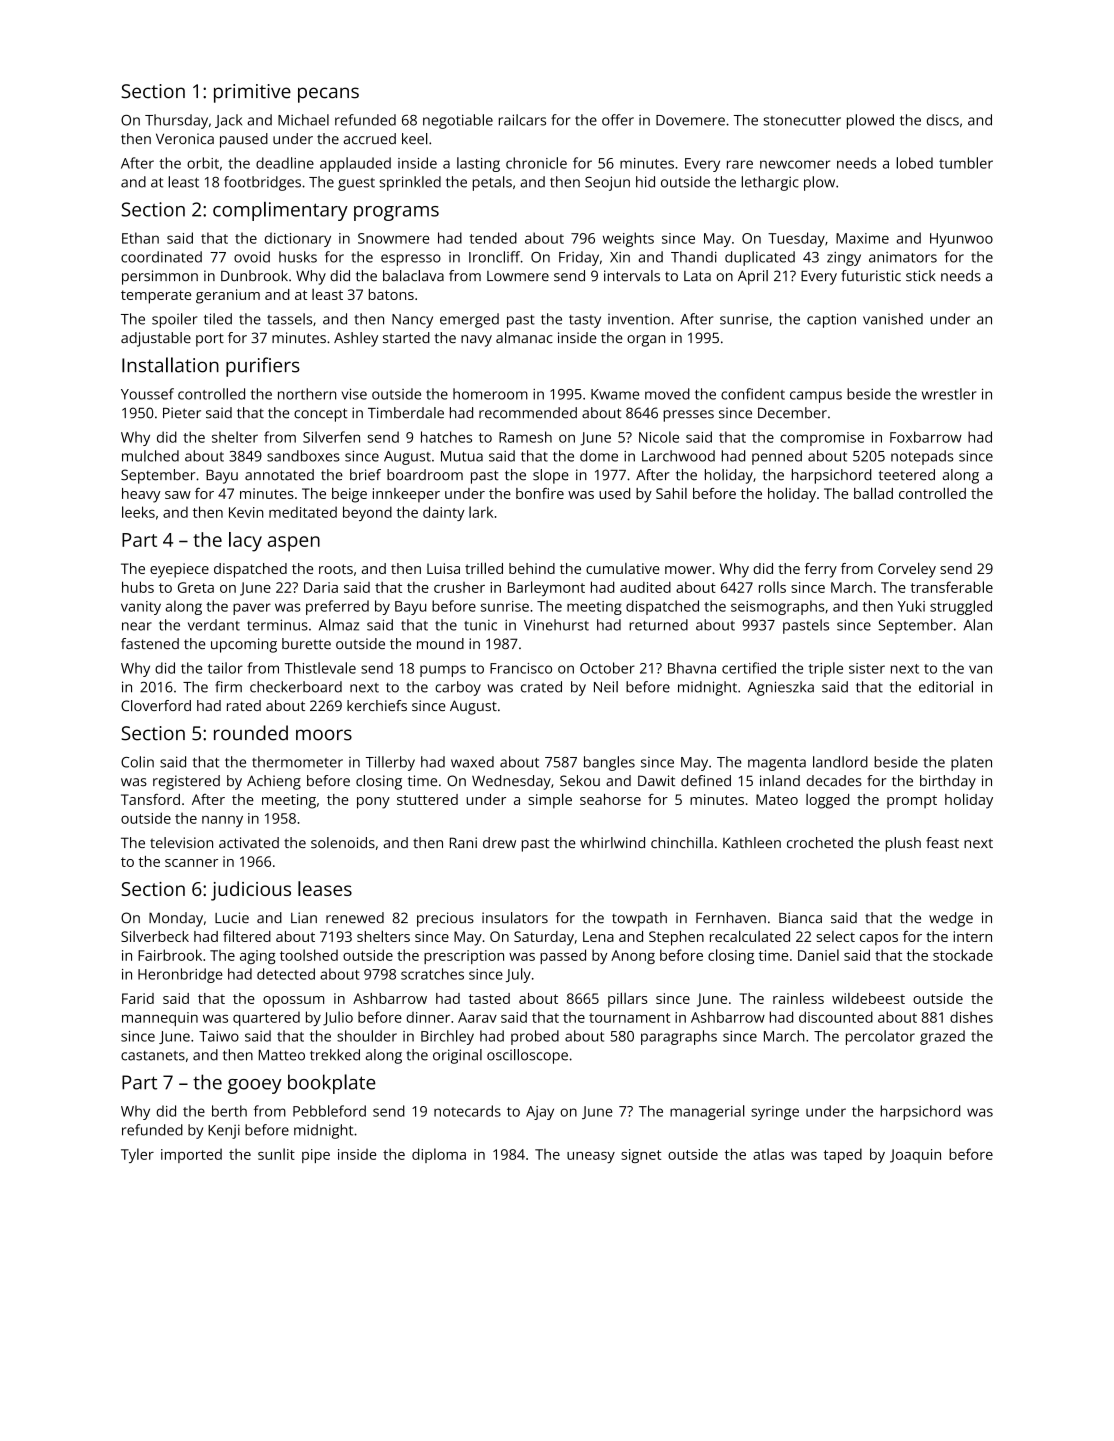  Describe the element at coordinates (178, 495) in the screenshot. I see `saw` at that location.
